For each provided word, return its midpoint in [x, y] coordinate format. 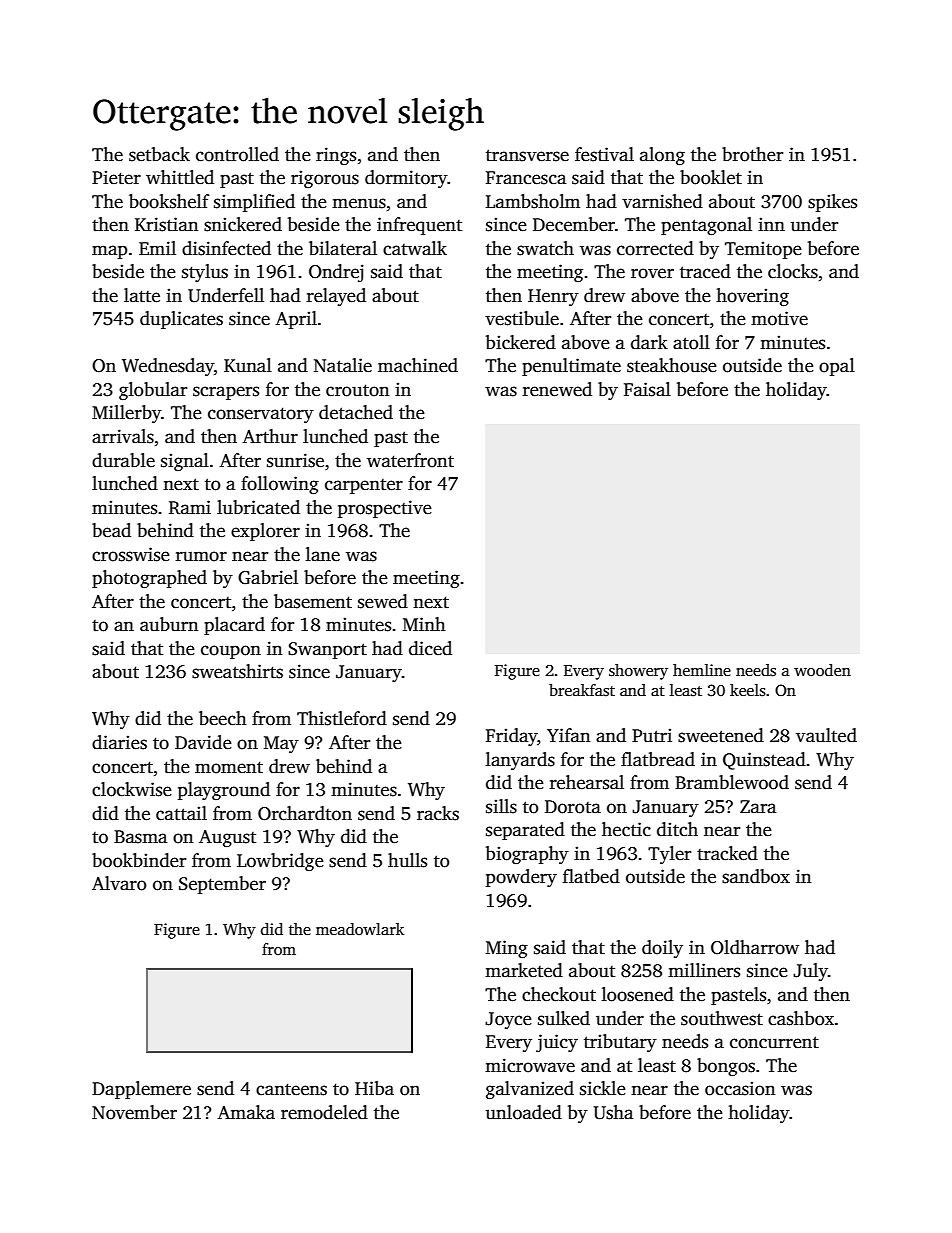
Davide [203, 742]
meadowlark [360, 929]
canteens [291, 1089]
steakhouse [672, 365]
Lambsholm [533, 201]
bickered [521, 342]
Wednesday [168, 367]
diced [430, 648]
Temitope [763, 250]
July [810, 972]
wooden [822, 670]
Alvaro [119, 883]
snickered [243, 224]
